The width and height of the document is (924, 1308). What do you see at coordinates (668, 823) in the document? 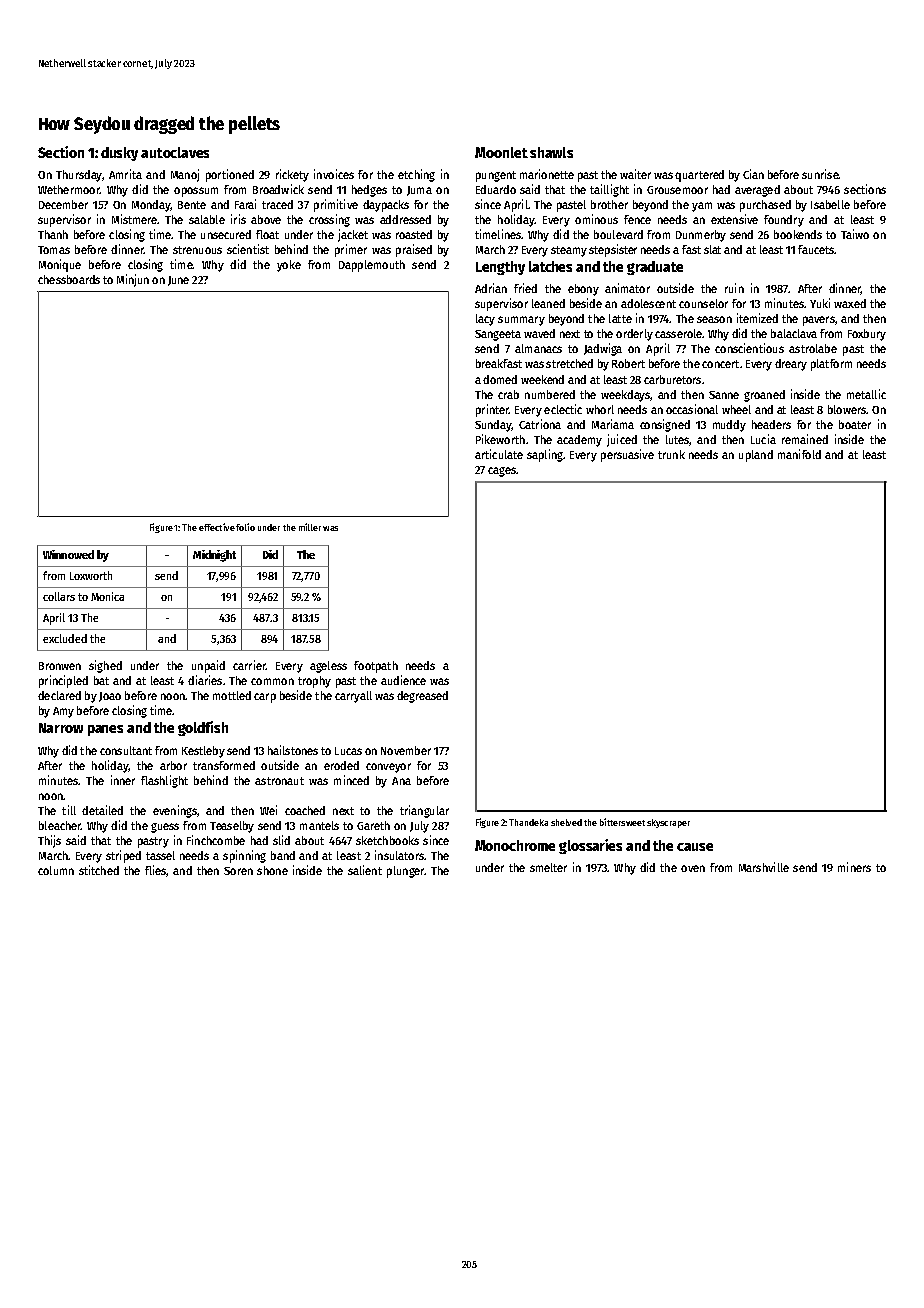
I see `skyscraper` at bounding box center [668, 823].
